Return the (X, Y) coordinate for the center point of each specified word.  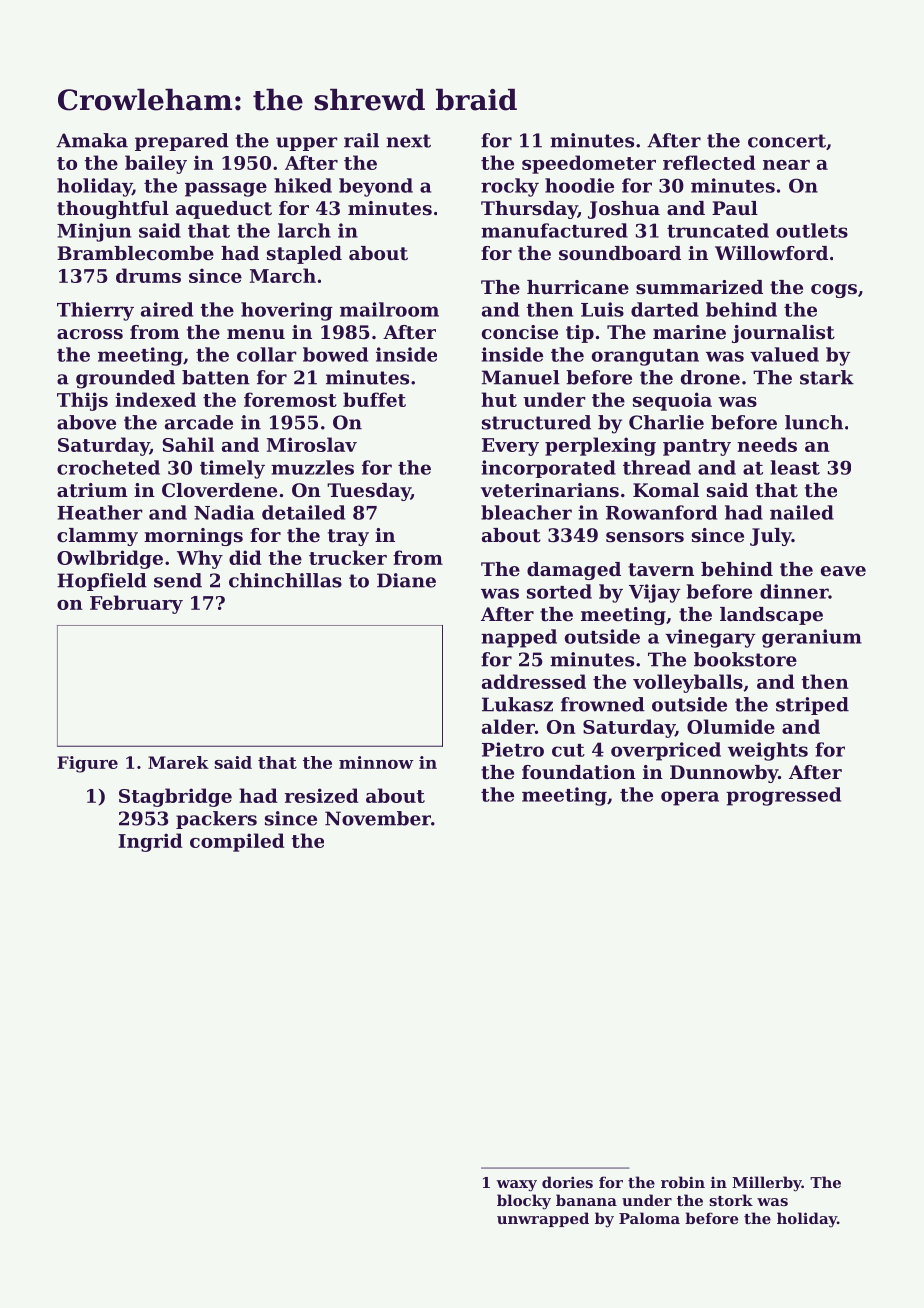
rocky (510, 187)
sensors (645, 537)
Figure (87, 764)
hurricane (578, 287)
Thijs (82, 401)
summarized (699, 287)
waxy (516, 1186)
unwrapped (543, 1219)
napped (519, 638)
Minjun (94, 232)
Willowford (771, 253)
